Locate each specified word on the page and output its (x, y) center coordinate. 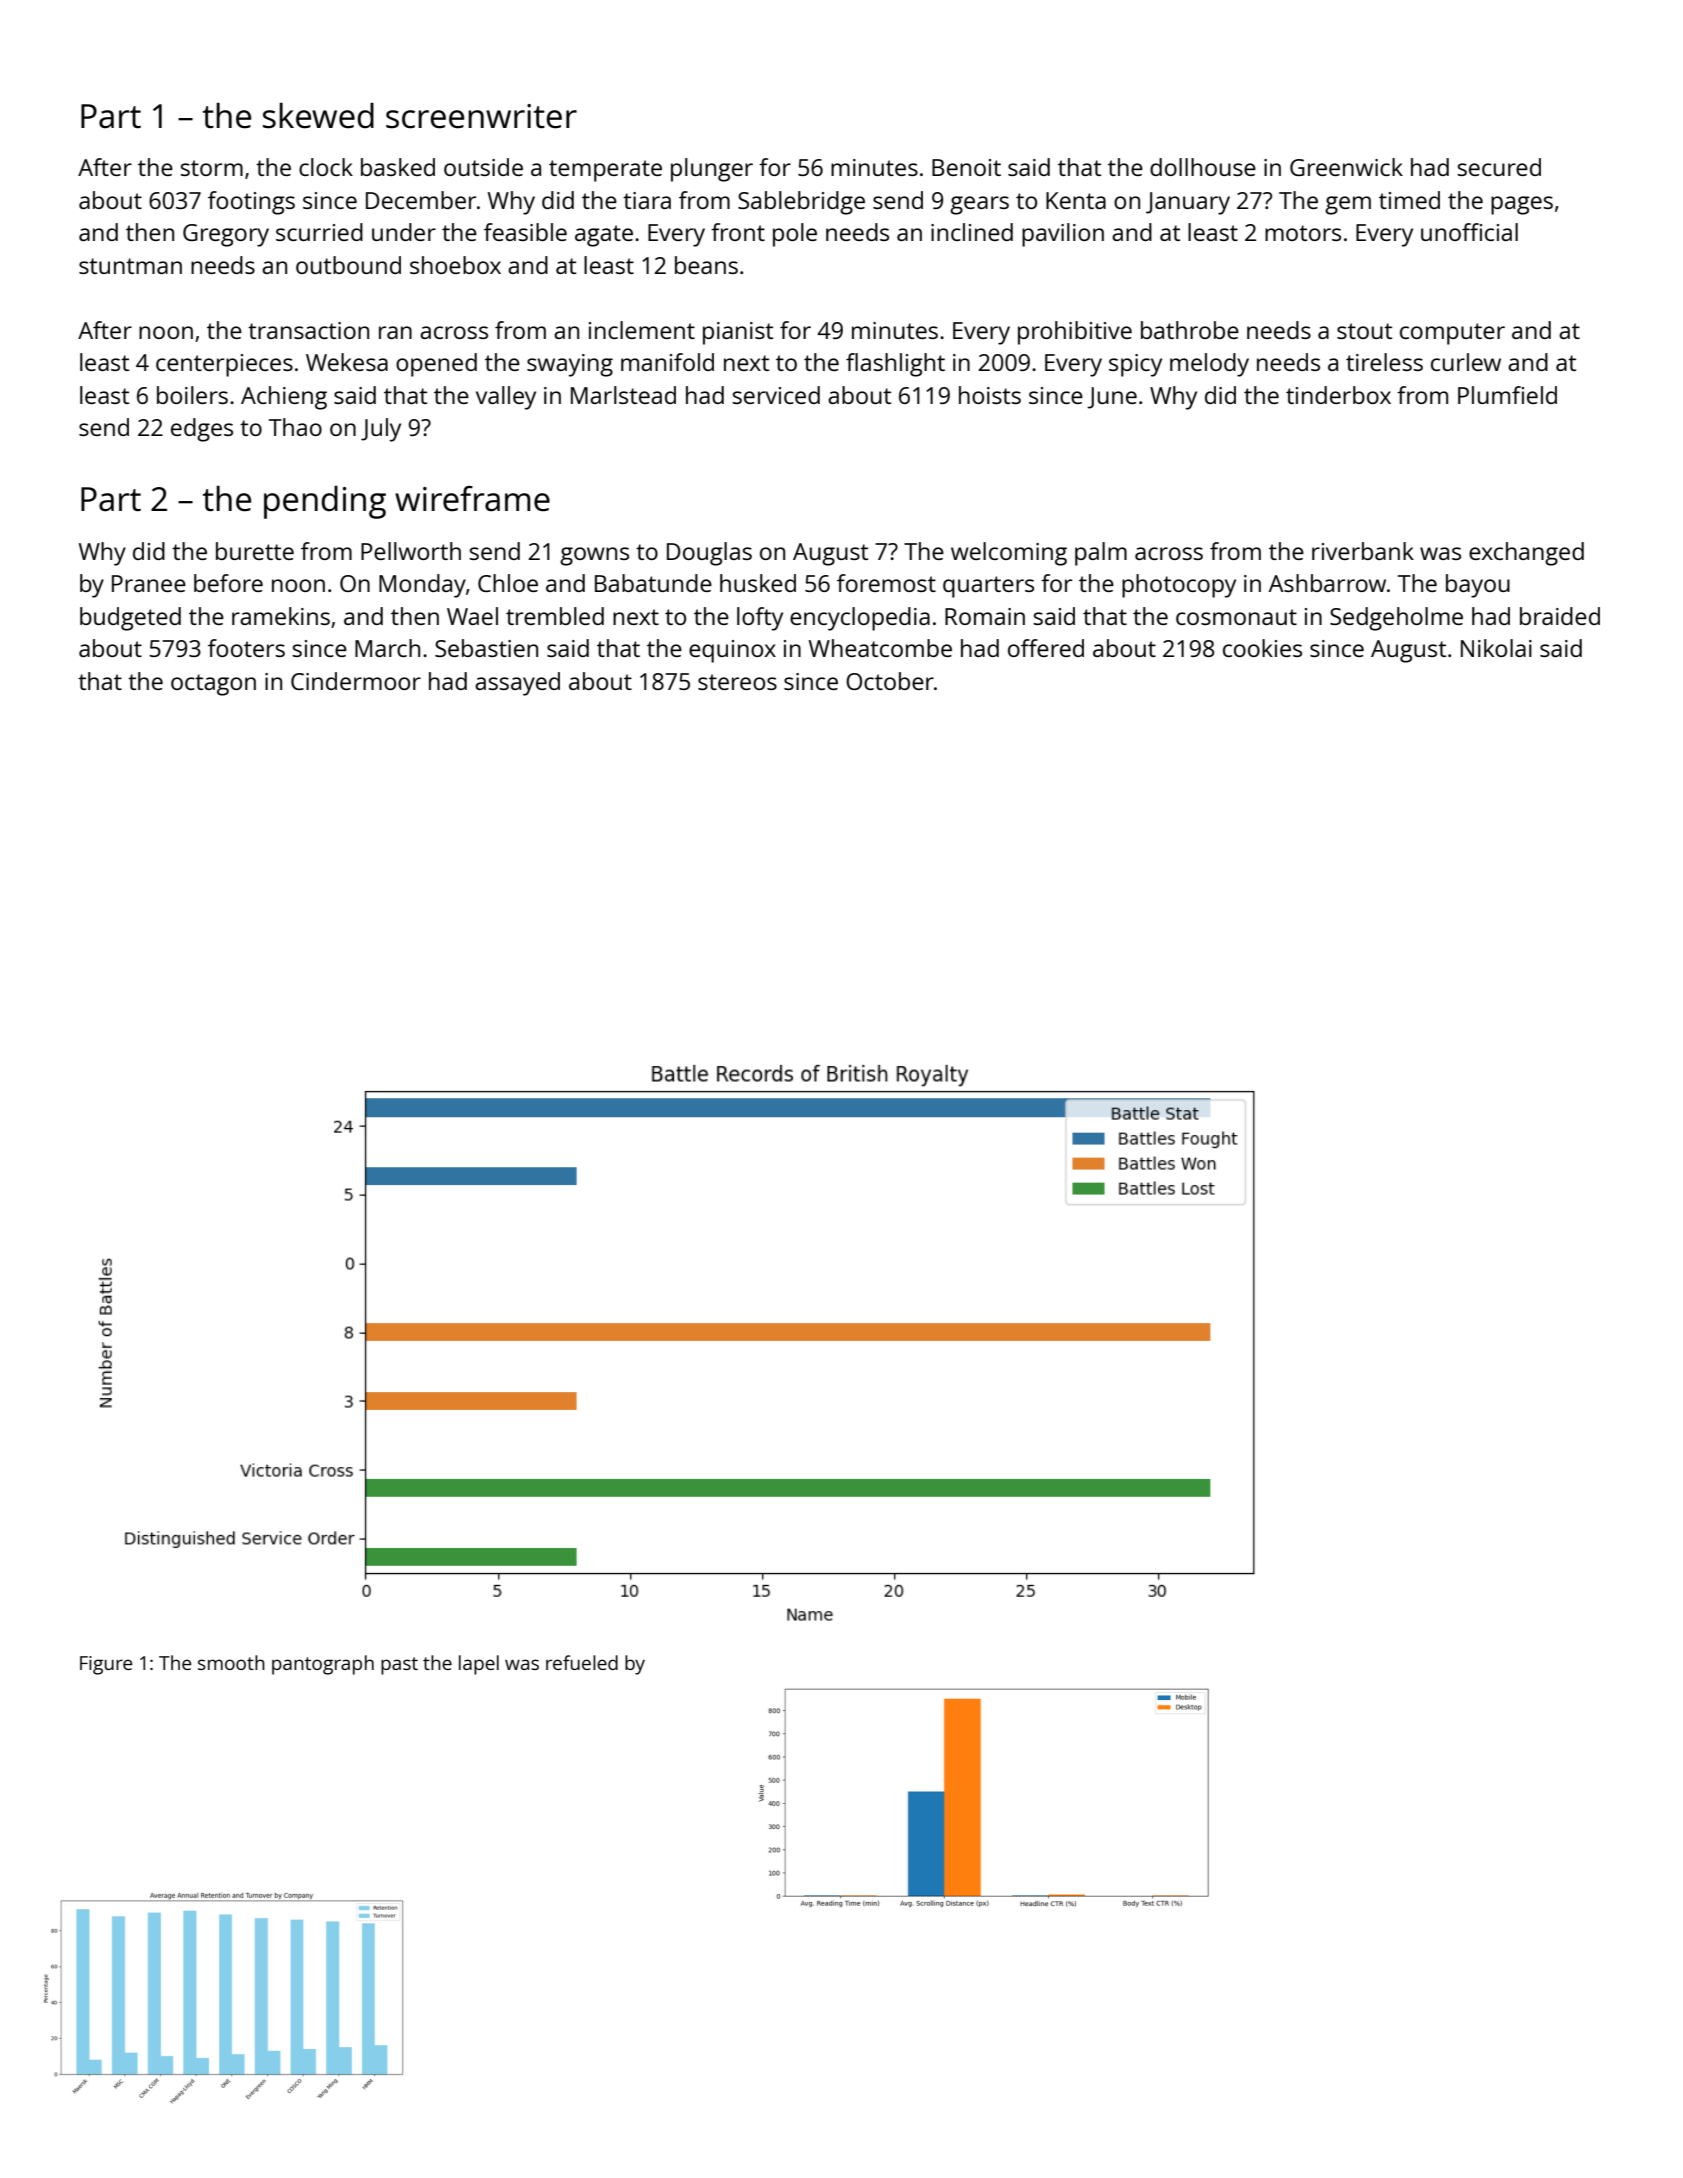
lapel (479, 1665)
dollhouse (1203, 167)
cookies (1262, 648)
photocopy (1179, 586)
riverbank (1363, 551)
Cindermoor (356, 681)
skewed (318, 116)
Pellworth (411, 551)
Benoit (966, 167)
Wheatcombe (880, 648)
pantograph (323, 1665)
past (399, 1666)
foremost (886, 583)
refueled (582, 1662)
